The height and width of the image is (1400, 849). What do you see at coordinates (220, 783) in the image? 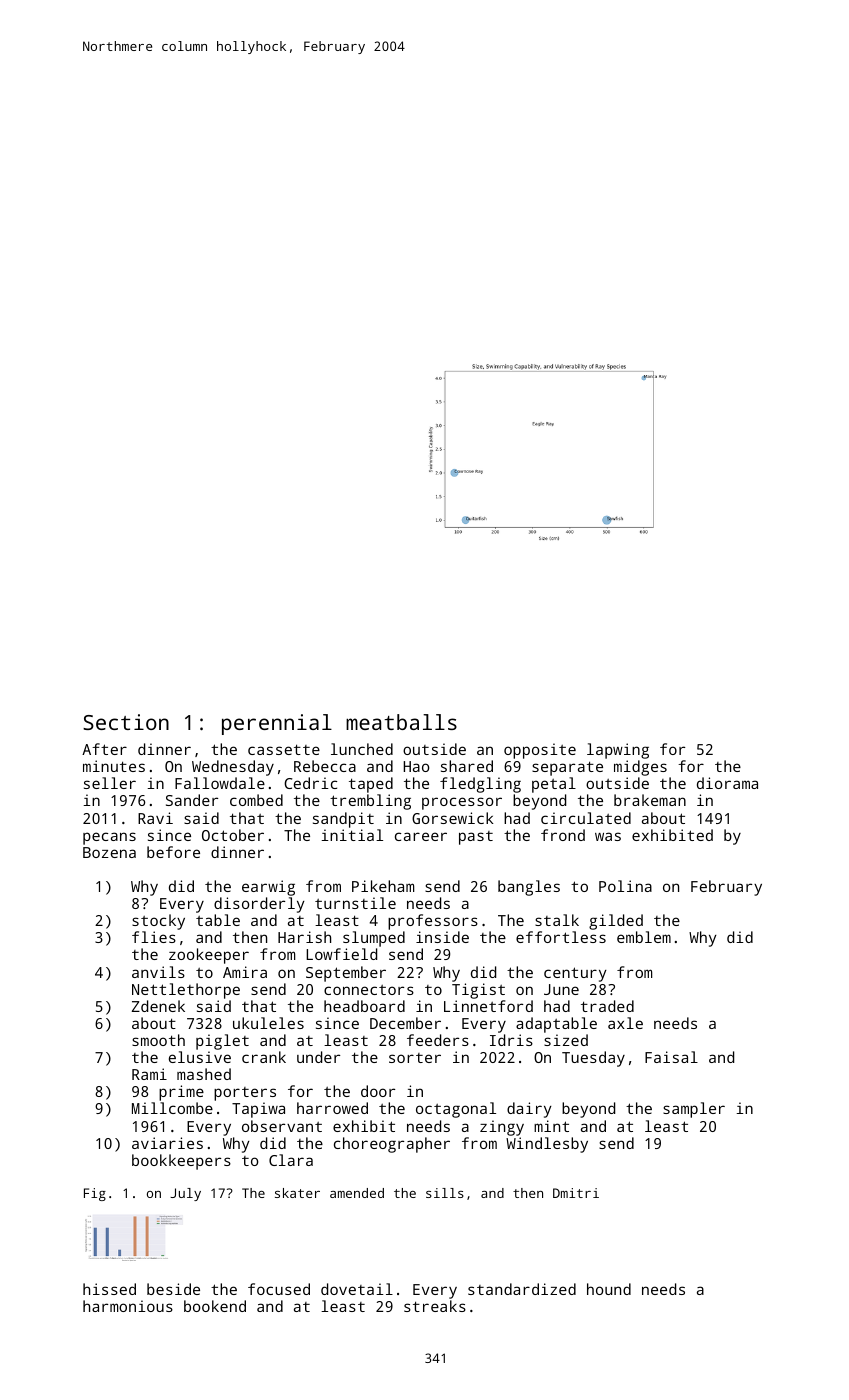
I see `Fallowdale` at bounding box center [220, 783].
